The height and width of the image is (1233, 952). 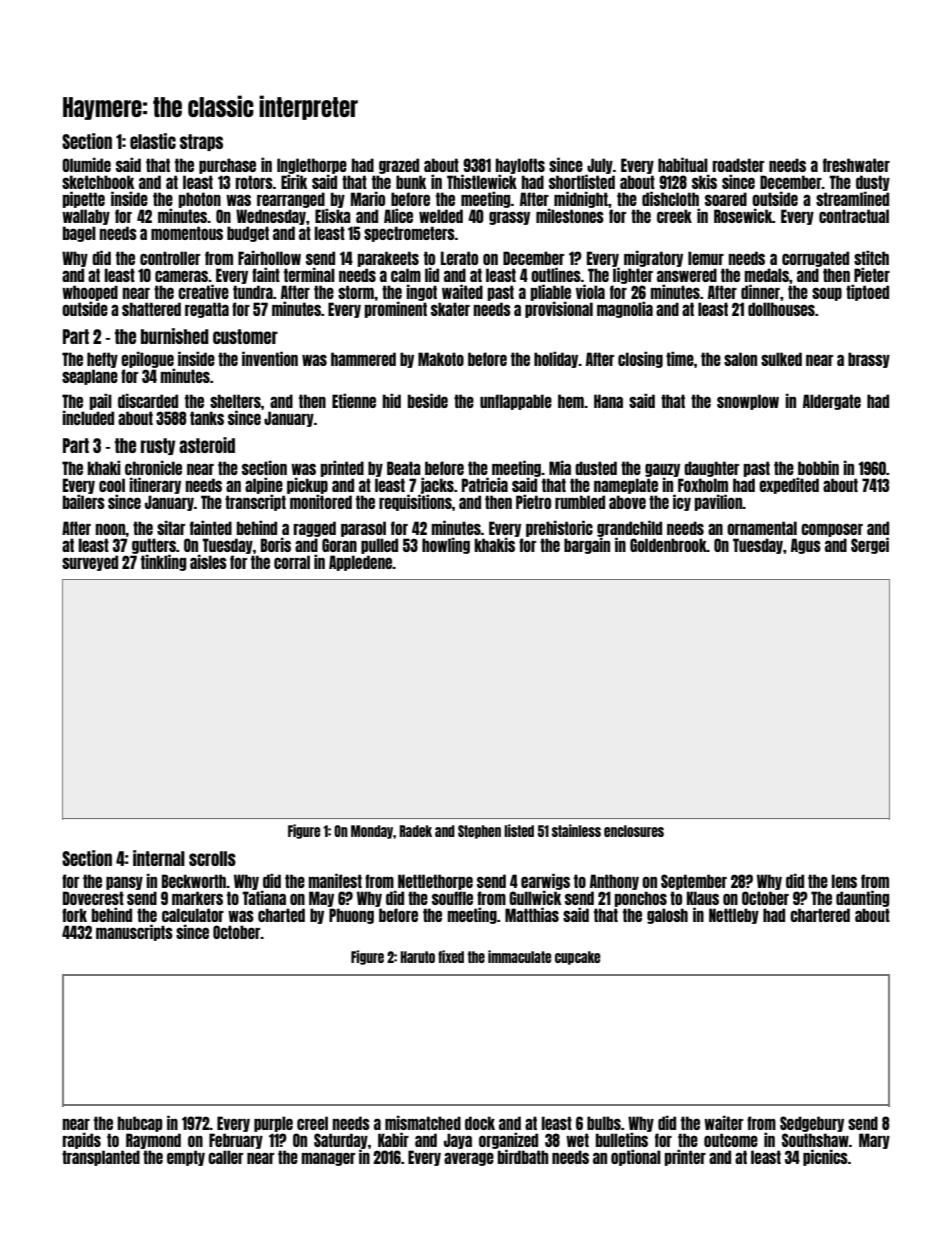 What do you see at coordinates (415, 831) in the image?
I see `Radek` at bounding box center [415, 831].
